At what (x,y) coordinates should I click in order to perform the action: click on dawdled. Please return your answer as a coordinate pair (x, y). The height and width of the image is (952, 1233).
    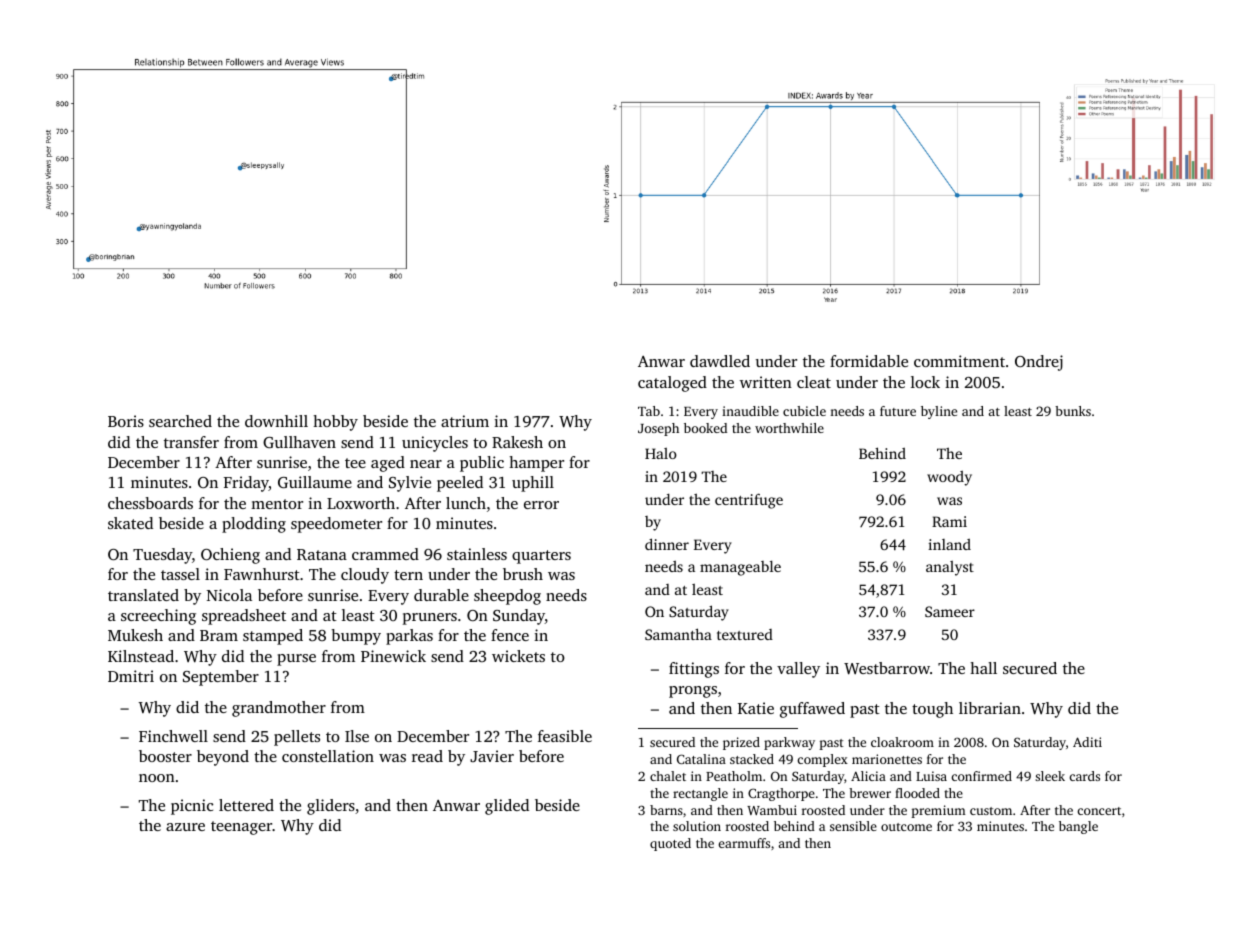
    Looking at the image, I should click on (720, 361).
